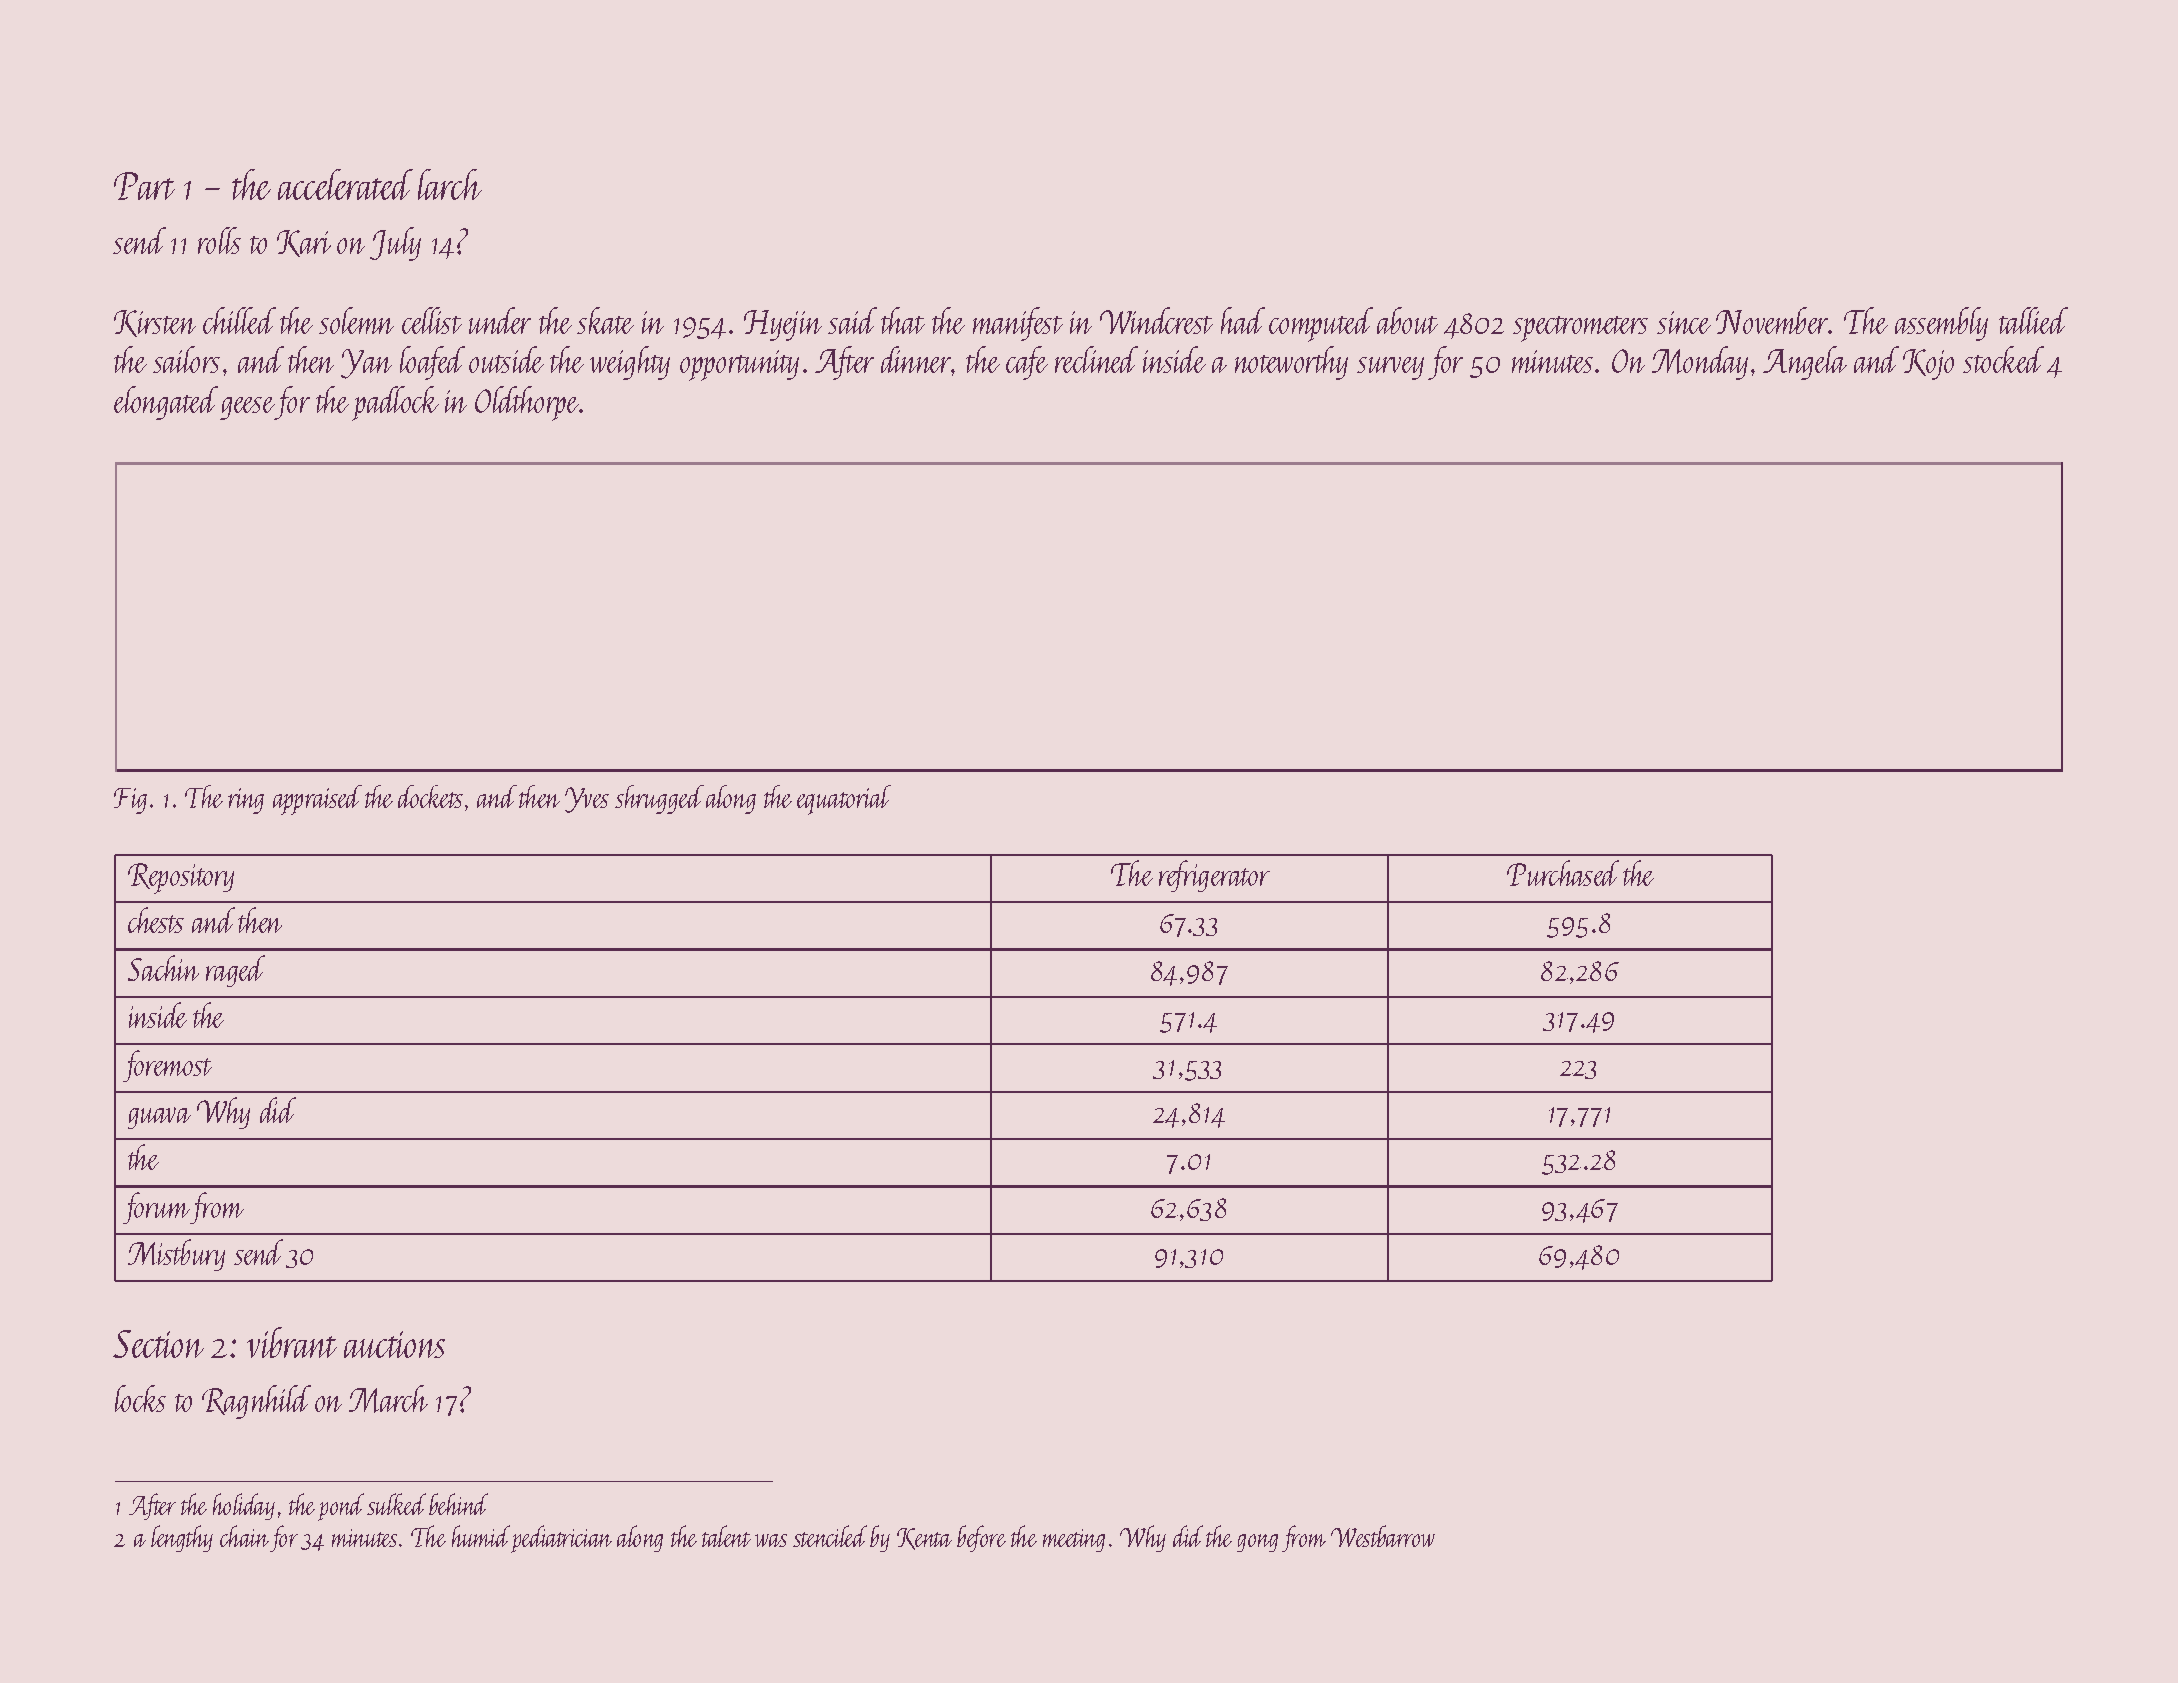 The height and width of the page is (1683, 2178). I want to click on gong, so click(1257, 1543).
